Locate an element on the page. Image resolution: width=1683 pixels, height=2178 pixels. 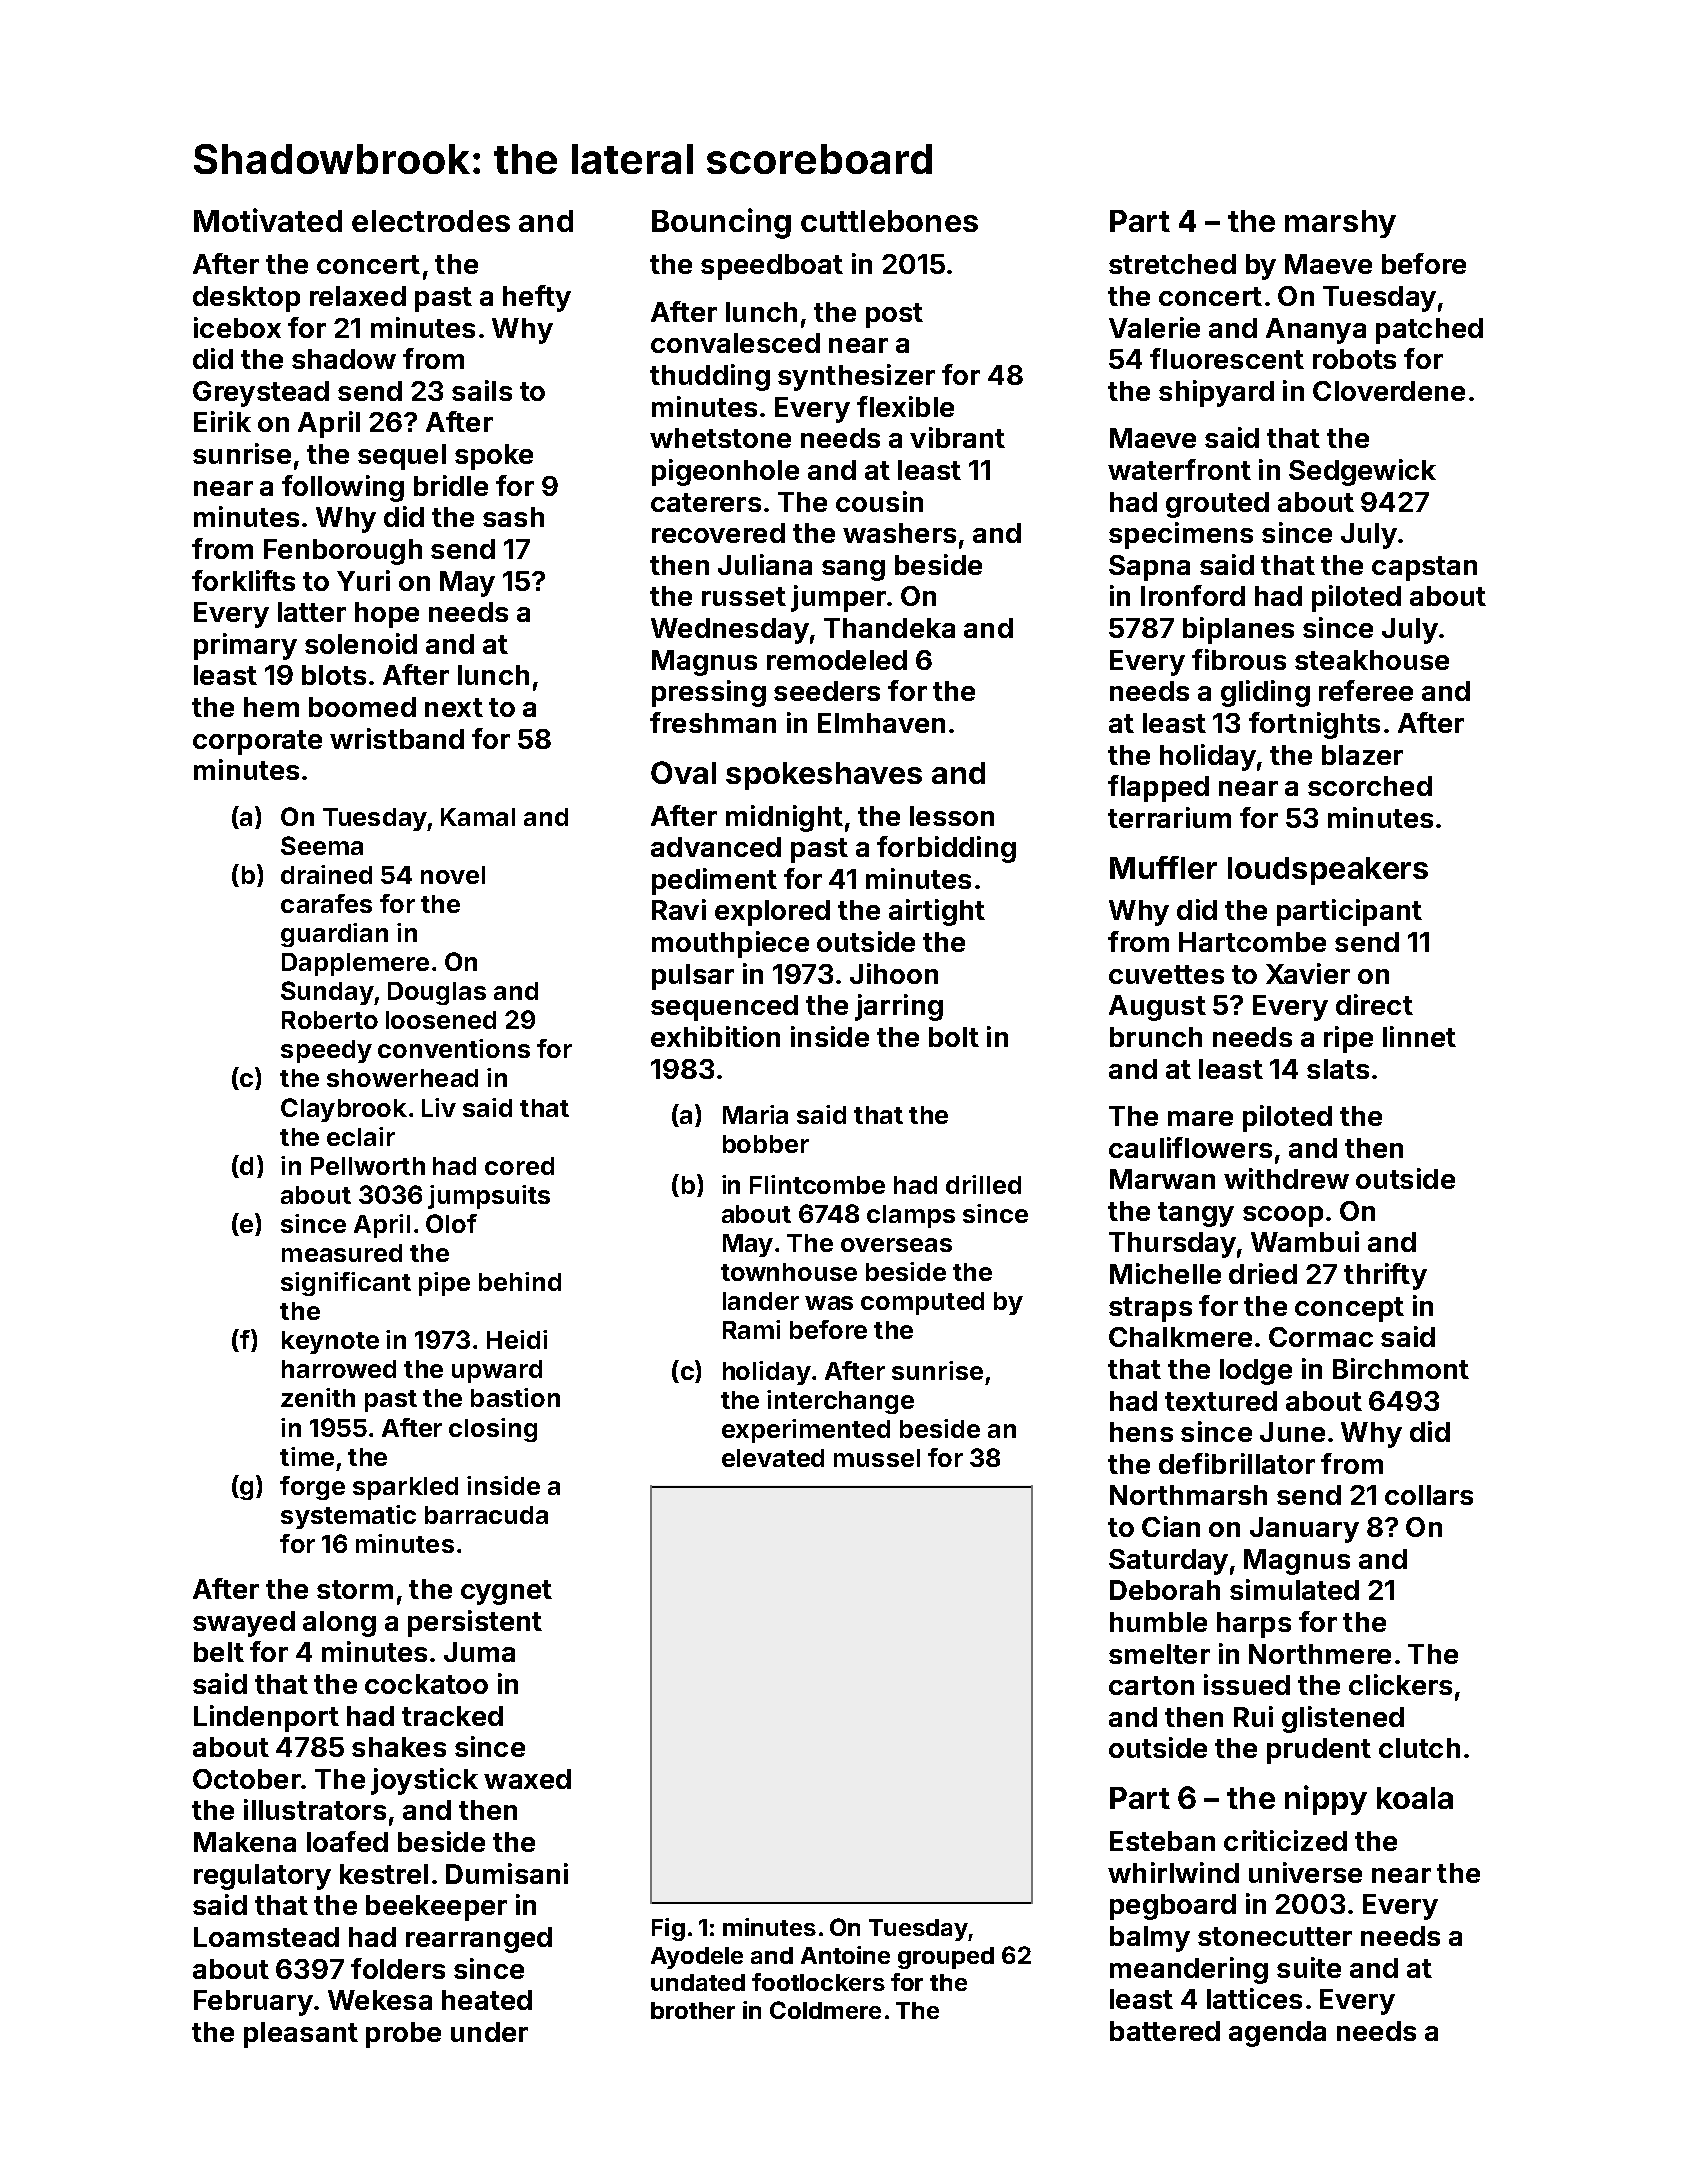
Roberto is located at coordinates (330, 1020).
